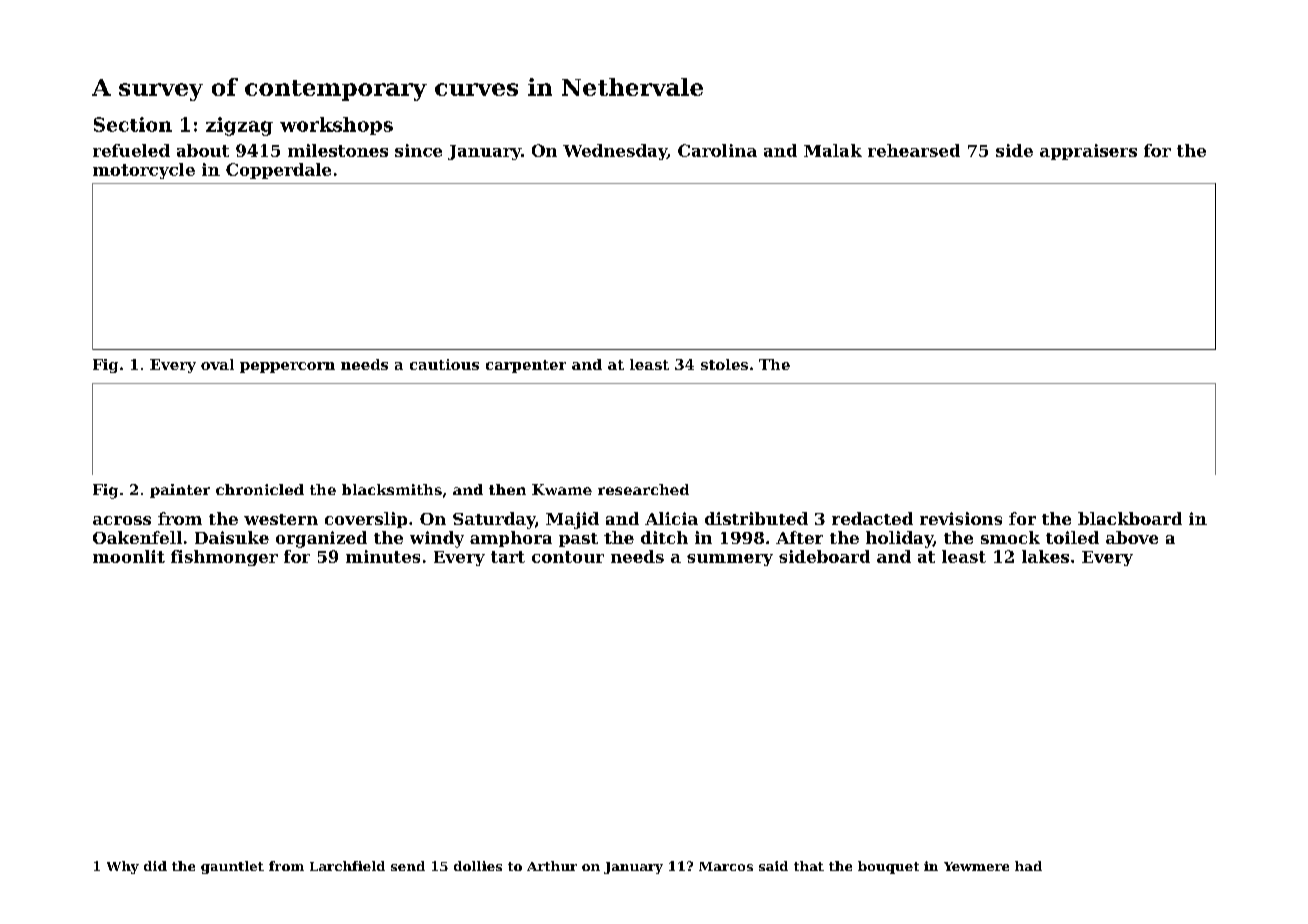 The image size is (1308, 924). I want to click on Carolina, so click(717, 150).
